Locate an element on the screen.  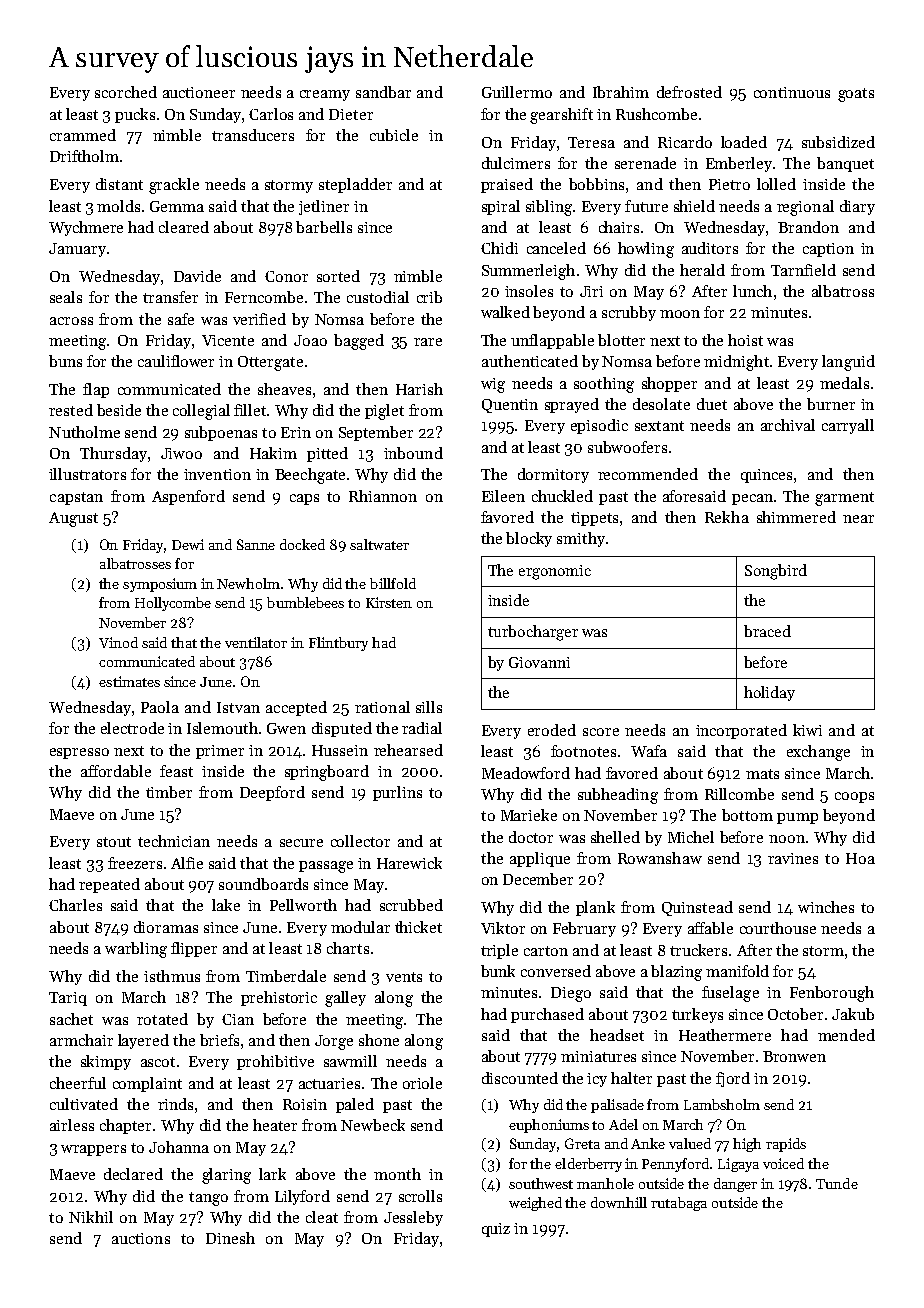
burner is located at coordinates (831, 404).
